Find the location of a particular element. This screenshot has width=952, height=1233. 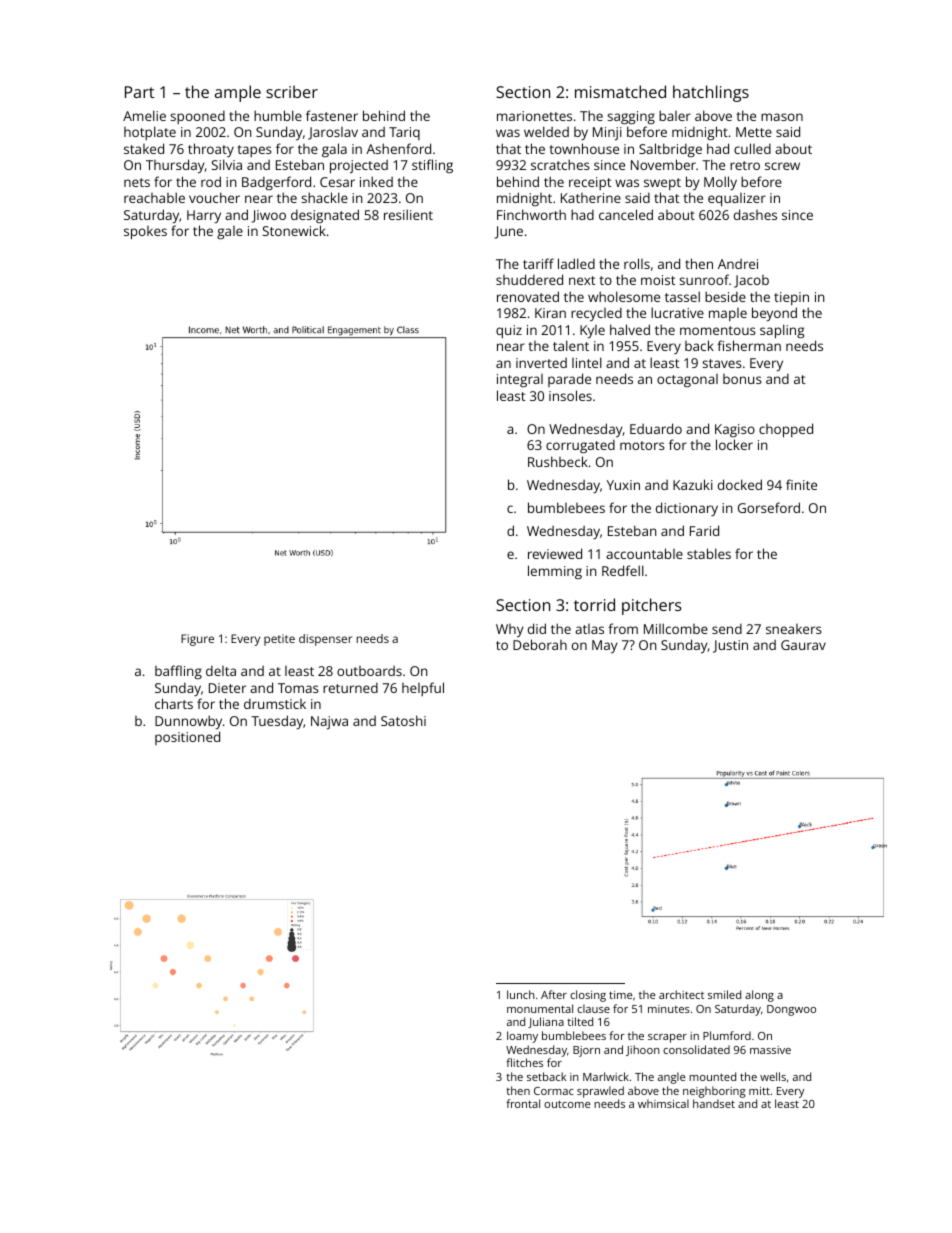

gale is located at coordinates (230, 232).
